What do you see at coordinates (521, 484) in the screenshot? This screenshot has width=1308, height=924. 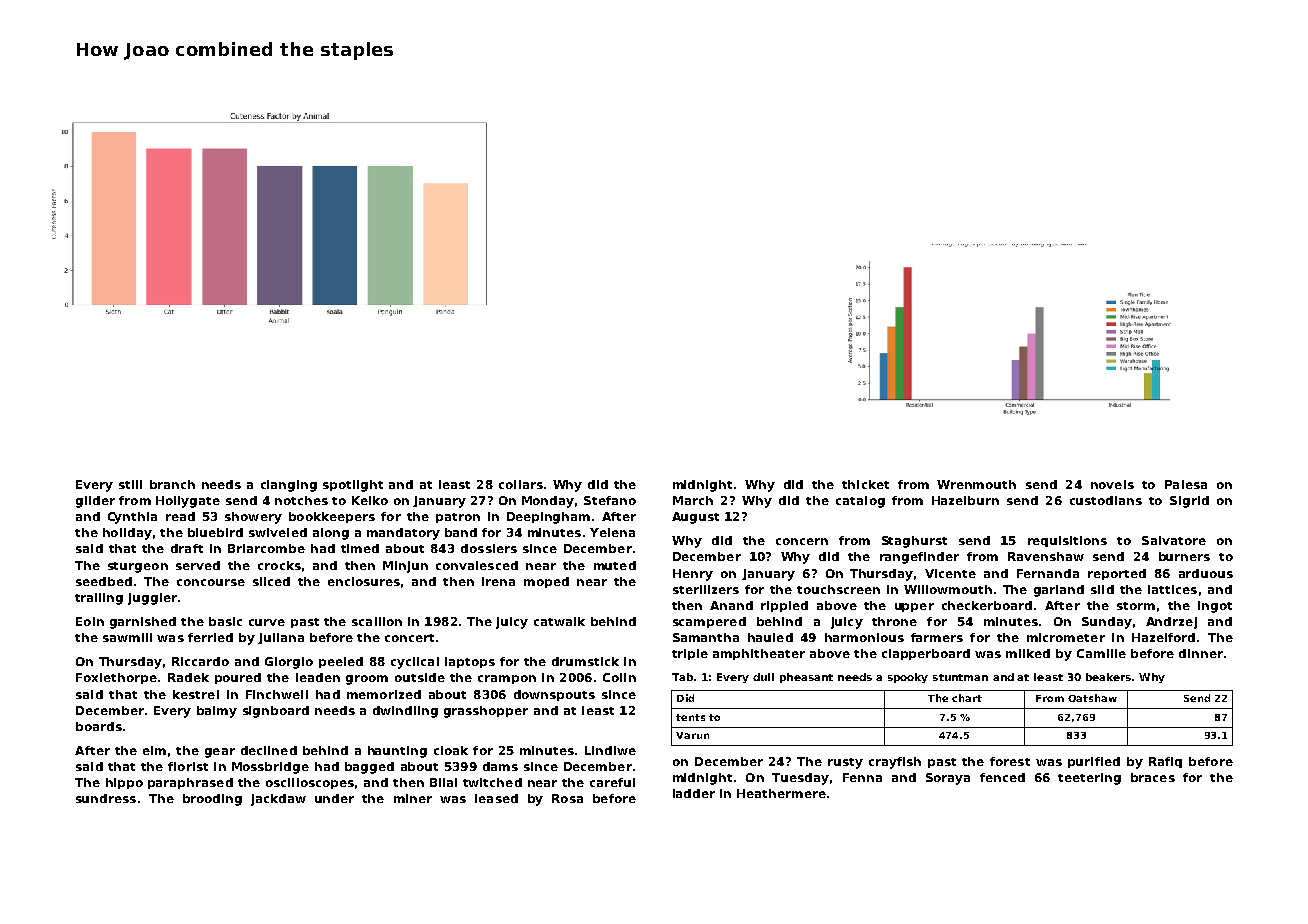 I see `collars` at bounding box center [521, 484].
